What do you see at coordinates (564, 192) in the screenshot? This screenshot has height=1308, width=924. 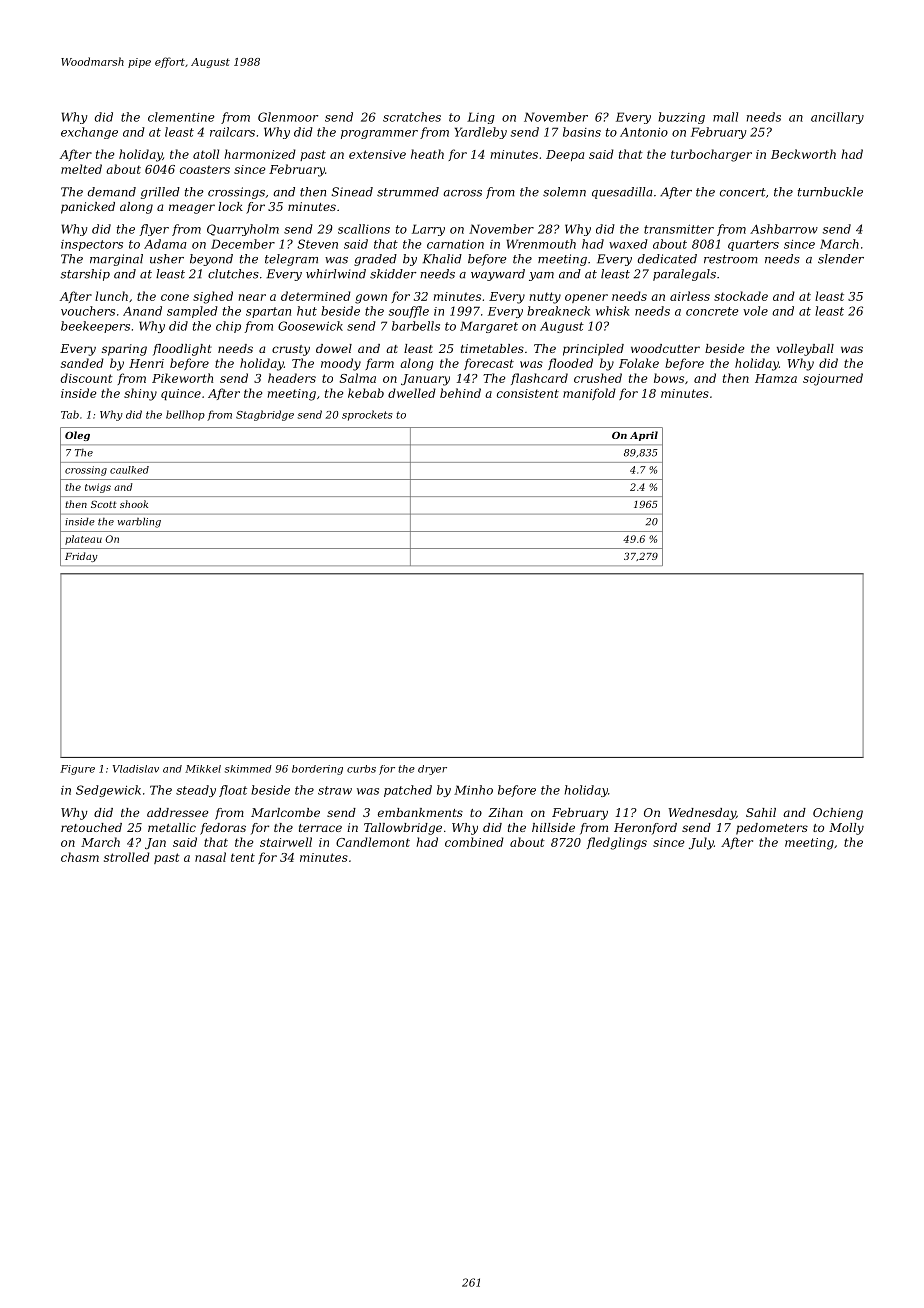 I see `solemn` at bounding box center [564, 192].
